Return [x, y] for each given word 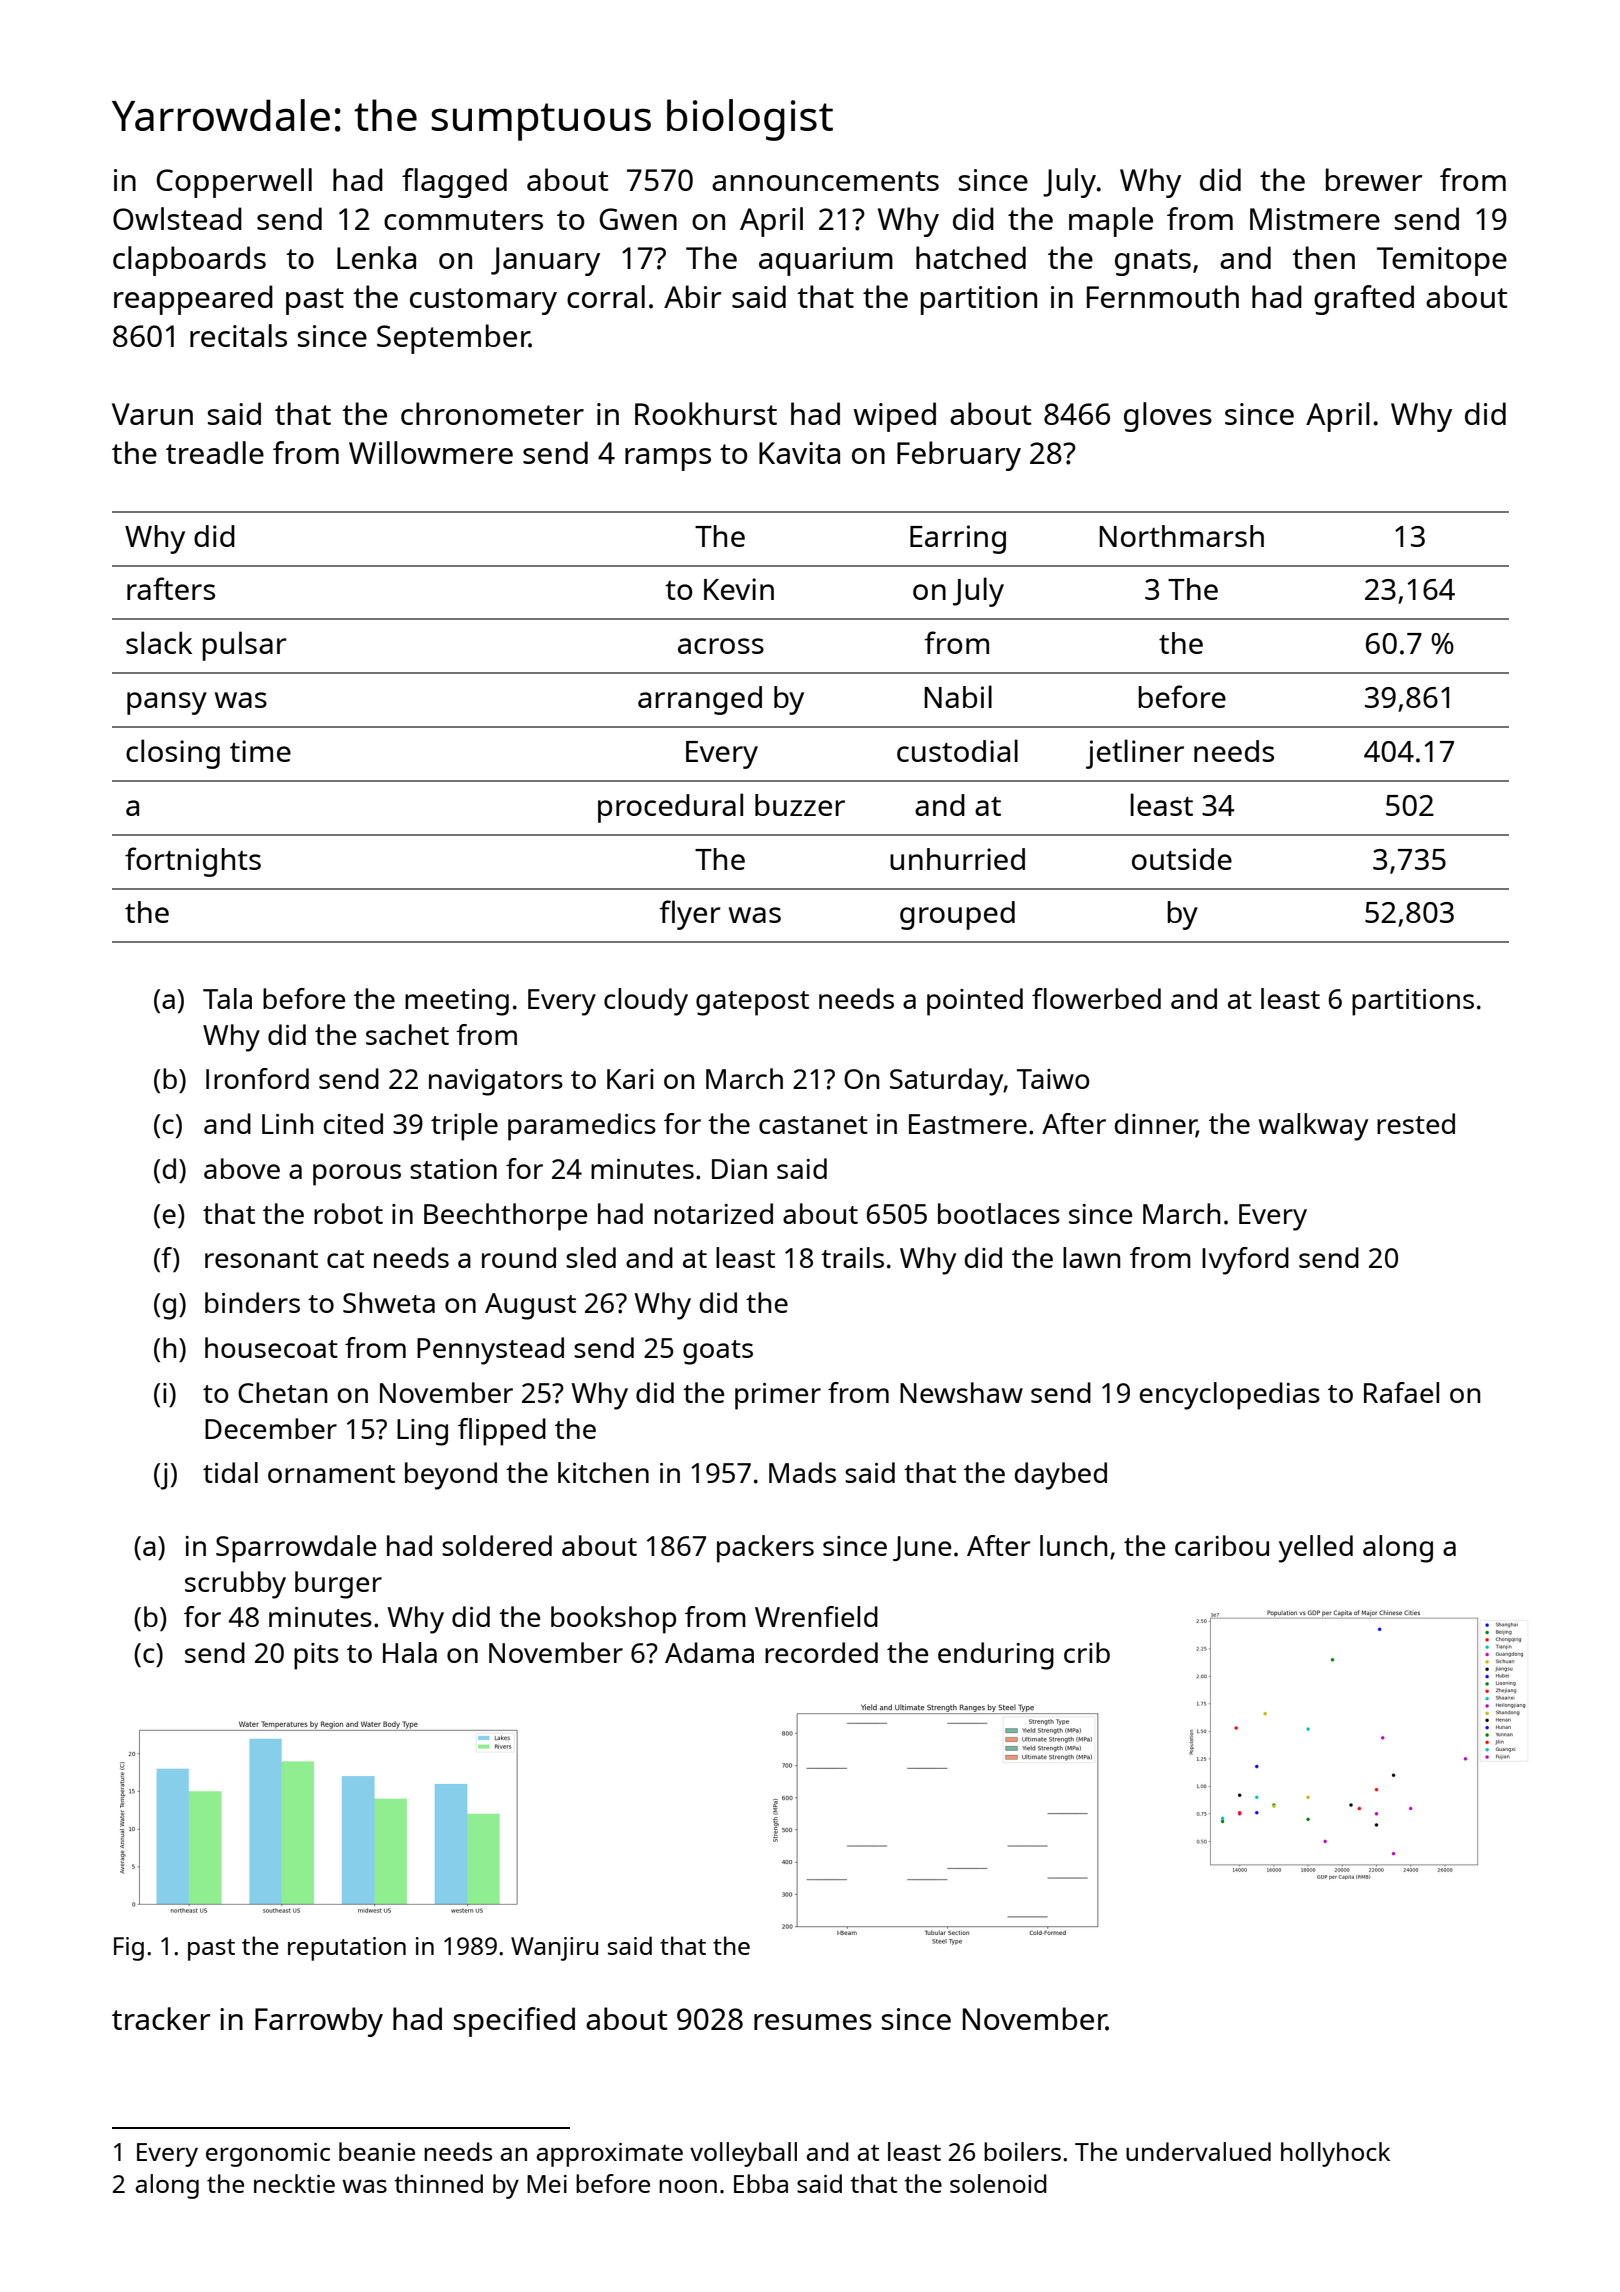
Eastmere [968, 1124]
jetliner [1135, 754]
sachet [407, 1034]
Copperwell [234, 183]
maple [1111, 222]
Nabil [958, 696]
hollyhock [1335, 2154]
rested [1416, 1123]
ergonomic [268, 2155]
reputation [347, 1949]
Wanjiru [554, 1949]
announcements [825, 181]
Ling [422, 1432]
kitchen [603, 1472]
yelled [1316, 1549]
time [260, 751]
